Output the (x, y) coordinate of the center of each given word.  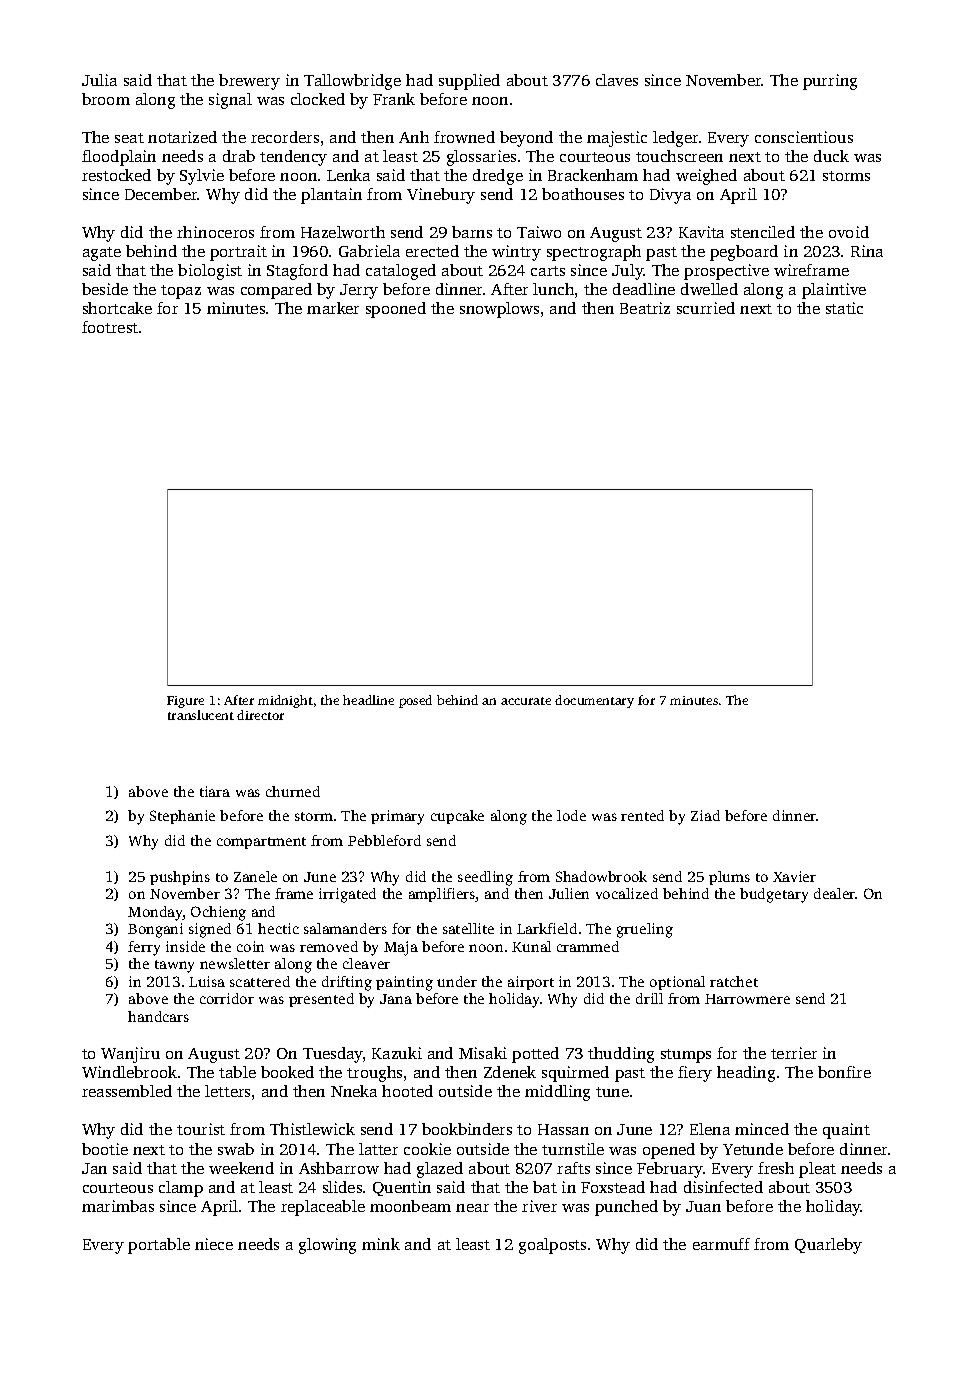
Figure (185, 702)
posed (415, 701)
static (844, 308)
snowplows (499, 310)
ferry (144, 948)
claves (617, 80)
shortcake (117, 308)
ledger (675, 139)
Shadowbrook (601, 876)
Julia (99, 80)
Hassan (563, 1129)
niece (214, 1244)
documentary (594, 701)
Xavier (794, 876)
